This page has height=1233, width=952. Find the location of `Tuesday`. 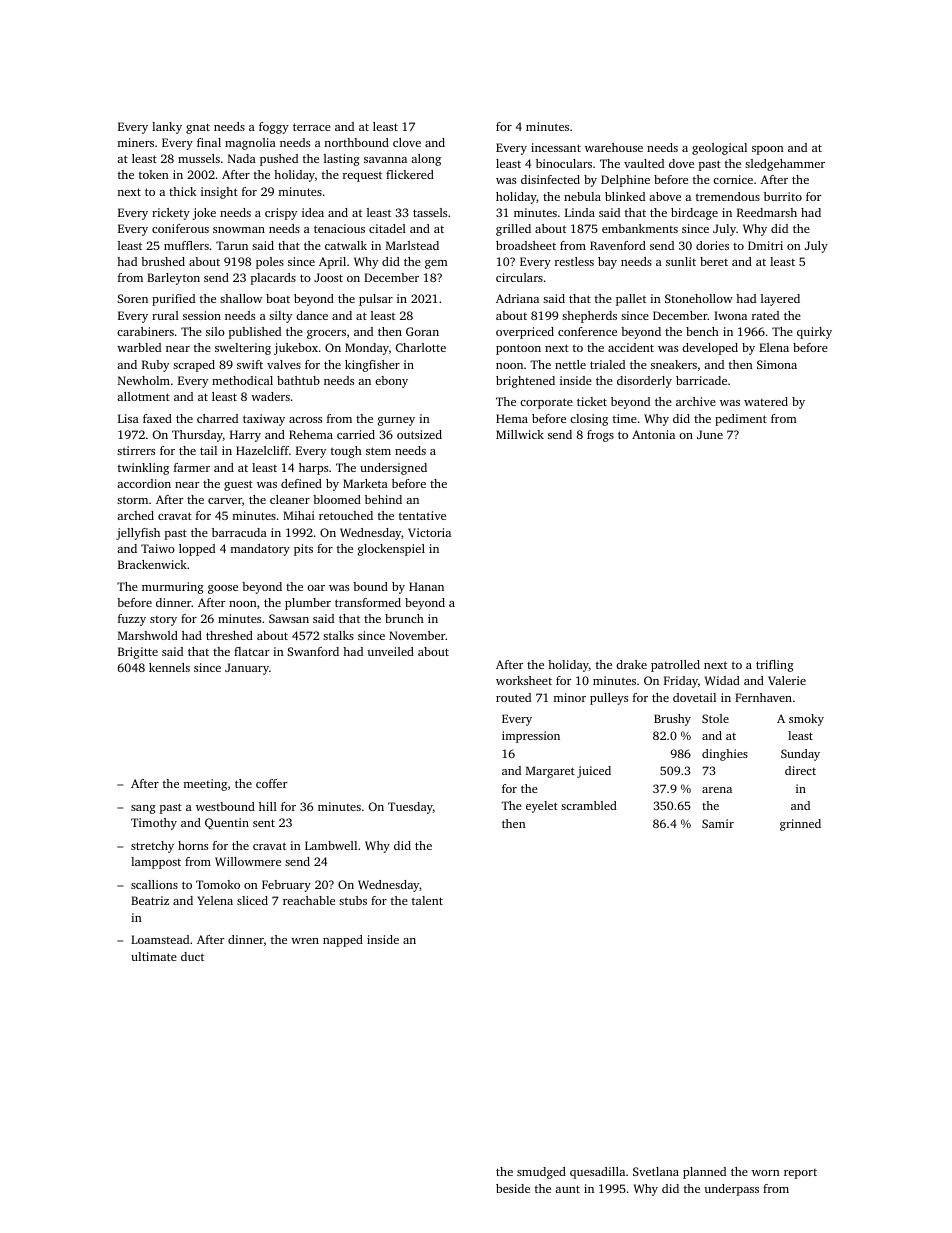

Tuesday is located at coordinates (410, 808).
